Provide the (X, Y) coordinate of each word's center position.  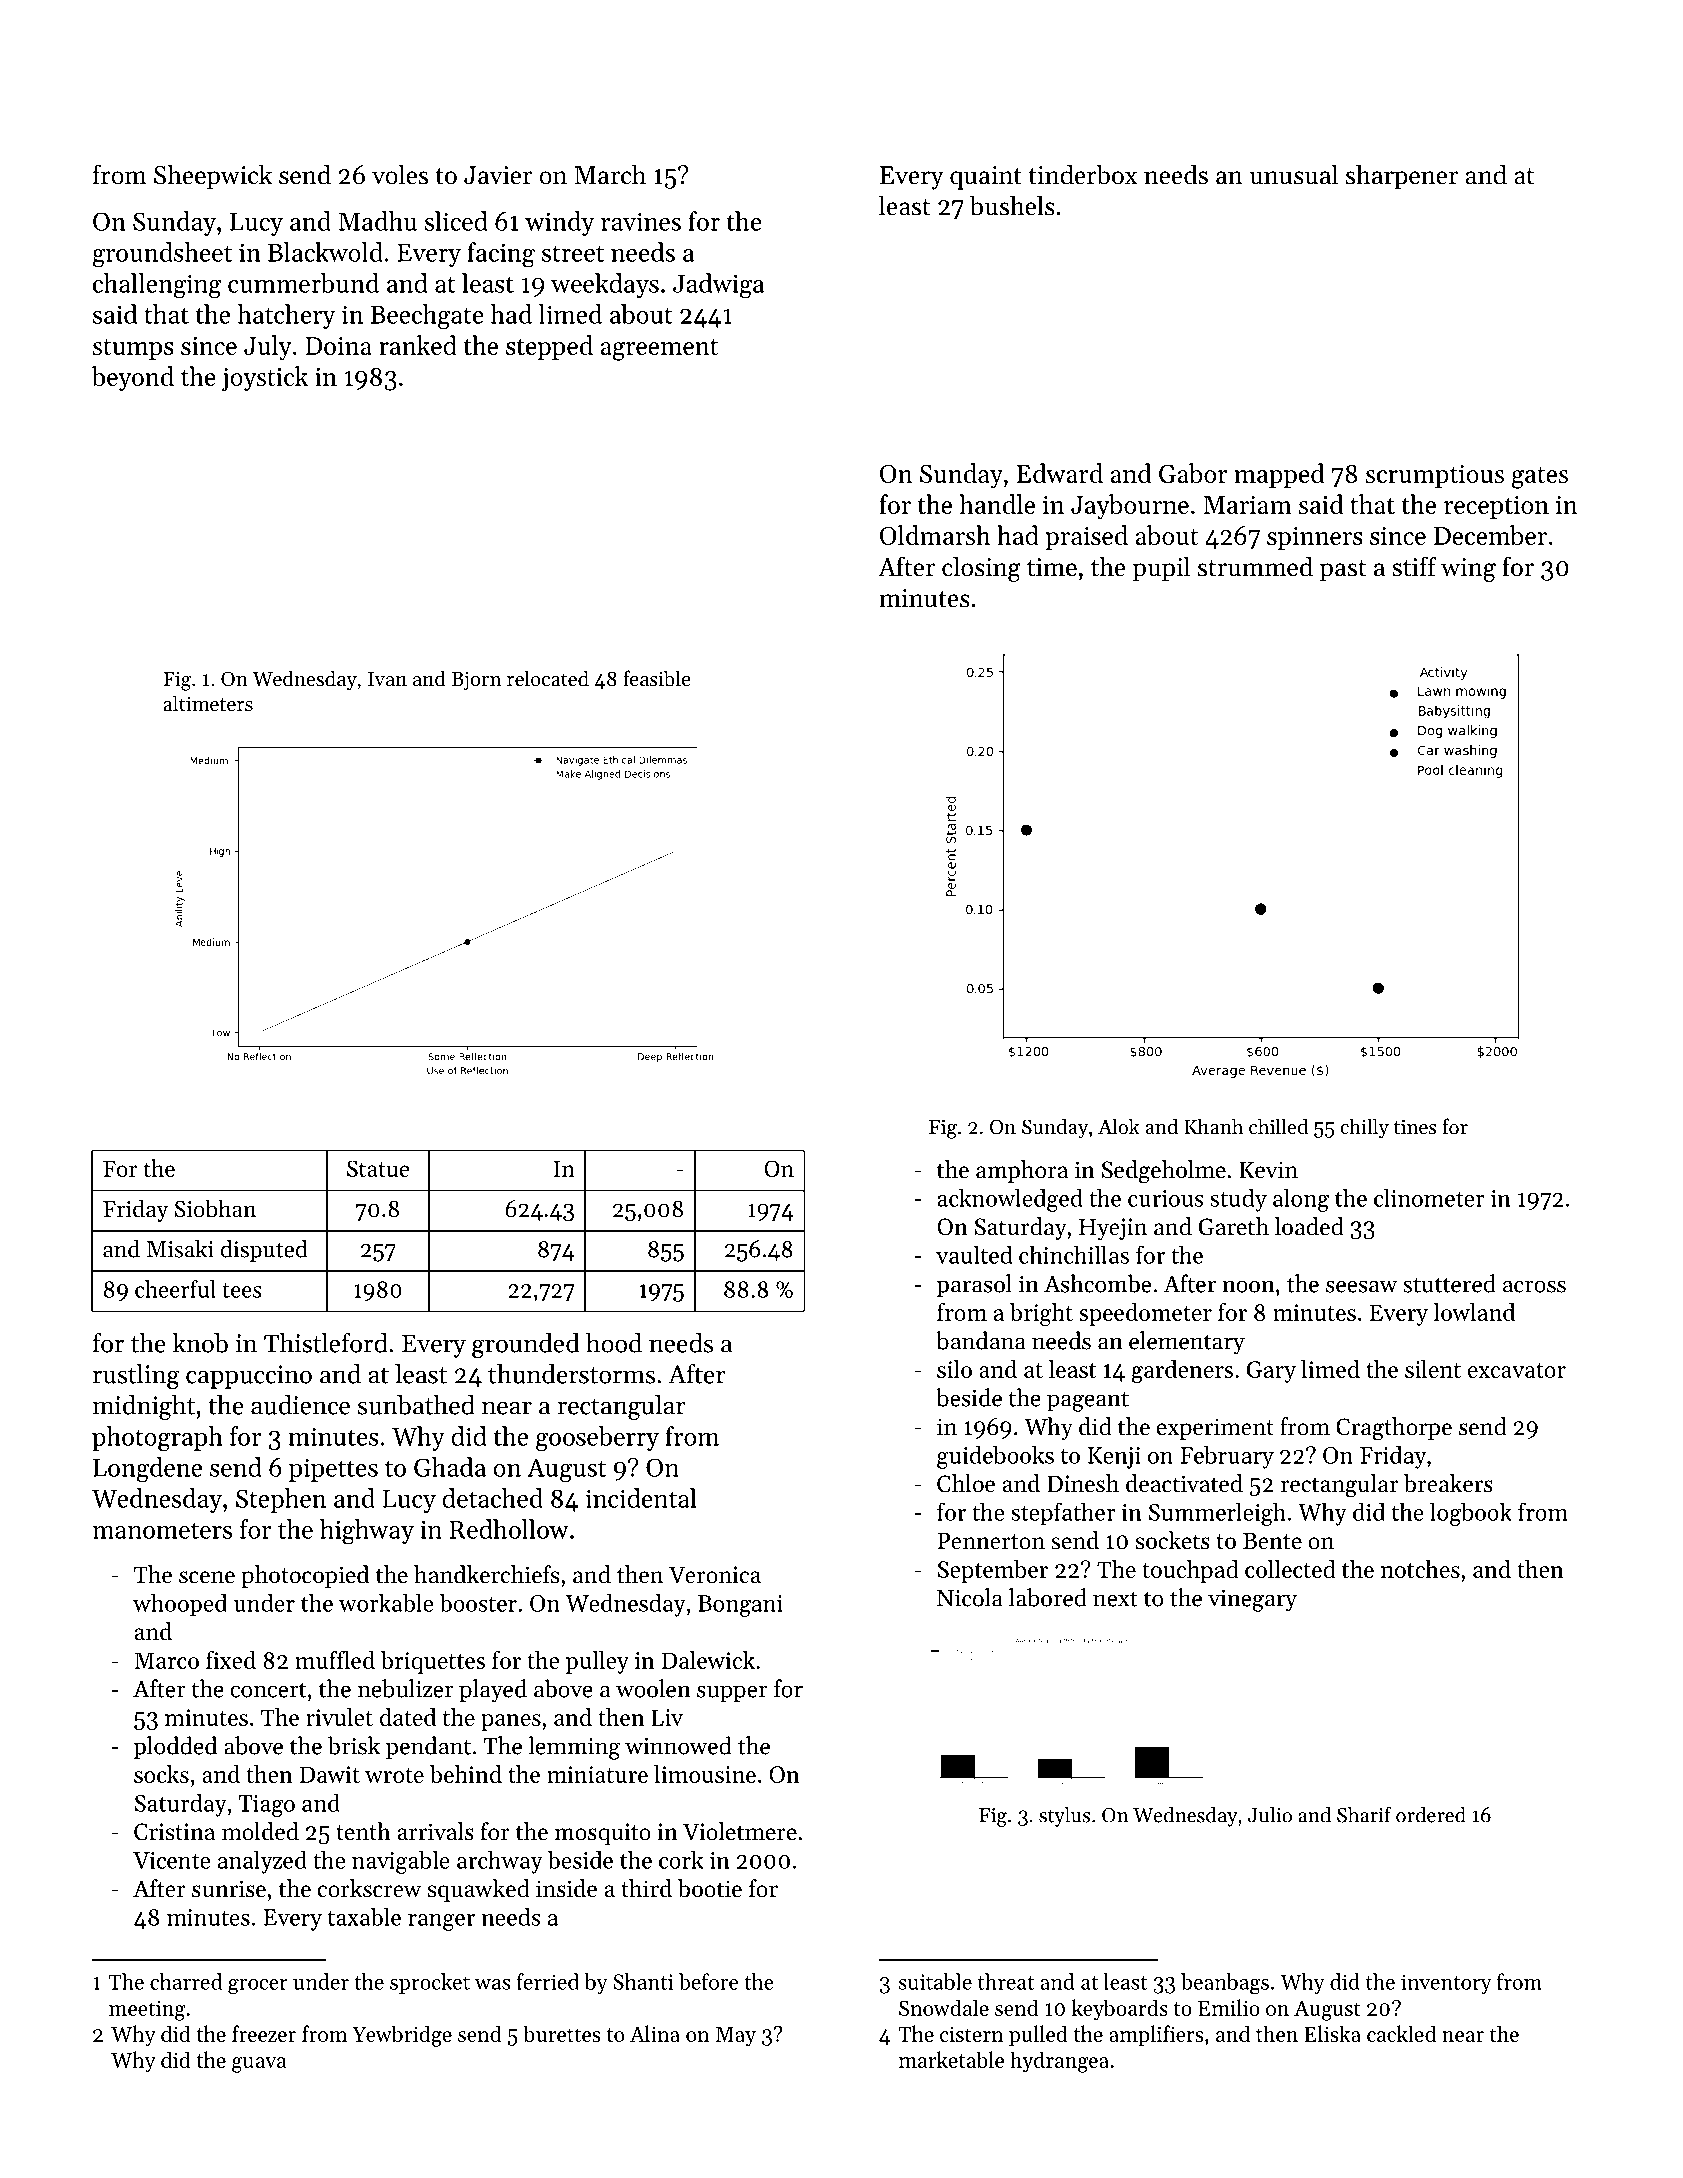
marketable (951, 2059)
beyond (133, 379)
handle (997, 504)
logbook (1471, 1514)
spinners (1315, 538)
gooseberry (597, 1438)
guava (259, 2065)
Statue (378, 1168)
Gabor (1193, 473)
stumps (133, 349)
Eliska (1332, 2033)
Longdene (147, 1469)
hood (614, 1343)
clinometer (1429, 1197)
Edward (1060, 473)
